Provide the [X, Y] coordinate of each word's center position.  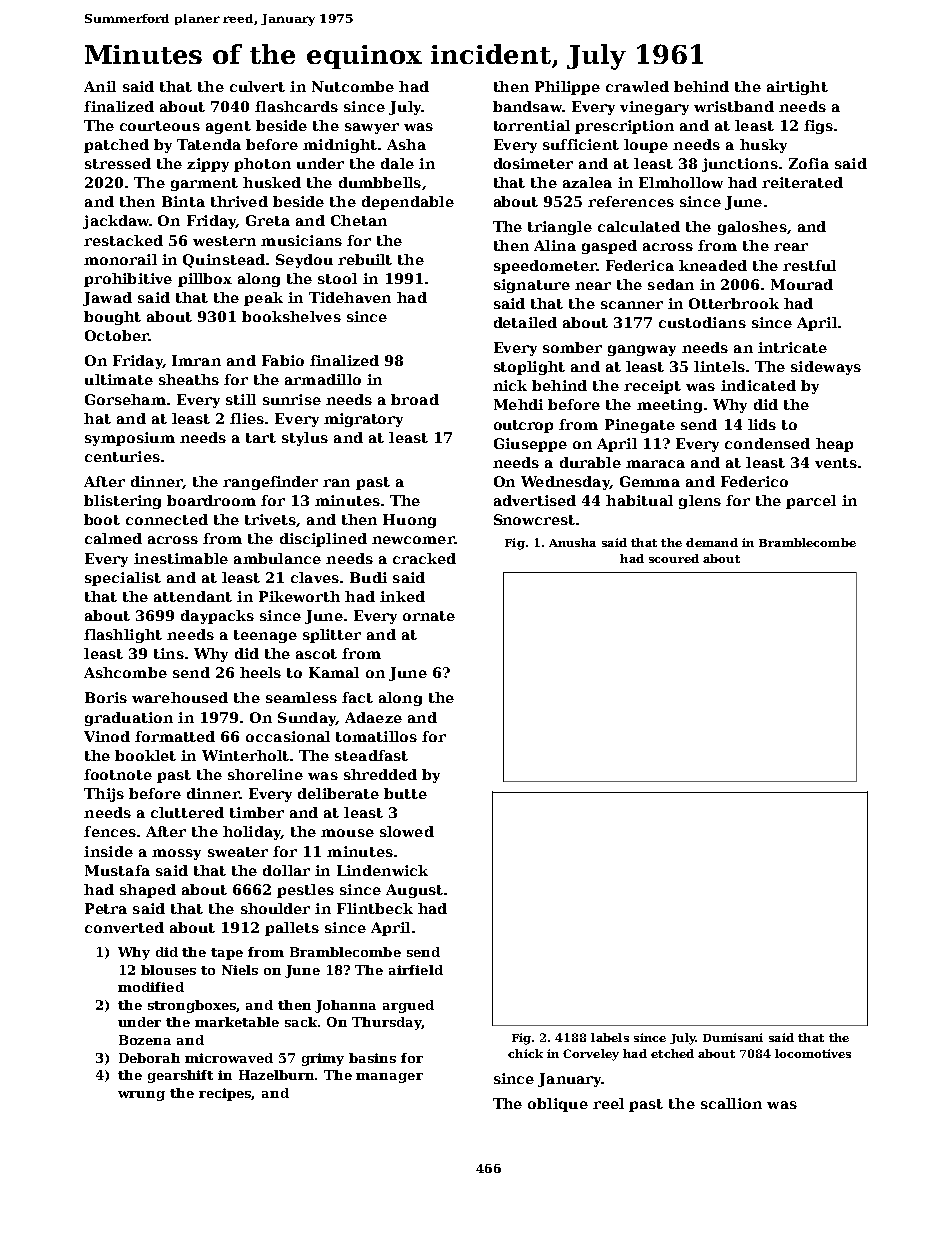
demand [712, 542]
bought [112, 318]
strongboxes [192, 1006]
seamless [301, 697]
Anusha [572, 542]
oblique [558, 1105]
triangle [560, 228]
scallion [731, 1103]
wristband [734, 106]
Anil [100, 86]
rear [791, 247]
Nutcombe [353, 86]
